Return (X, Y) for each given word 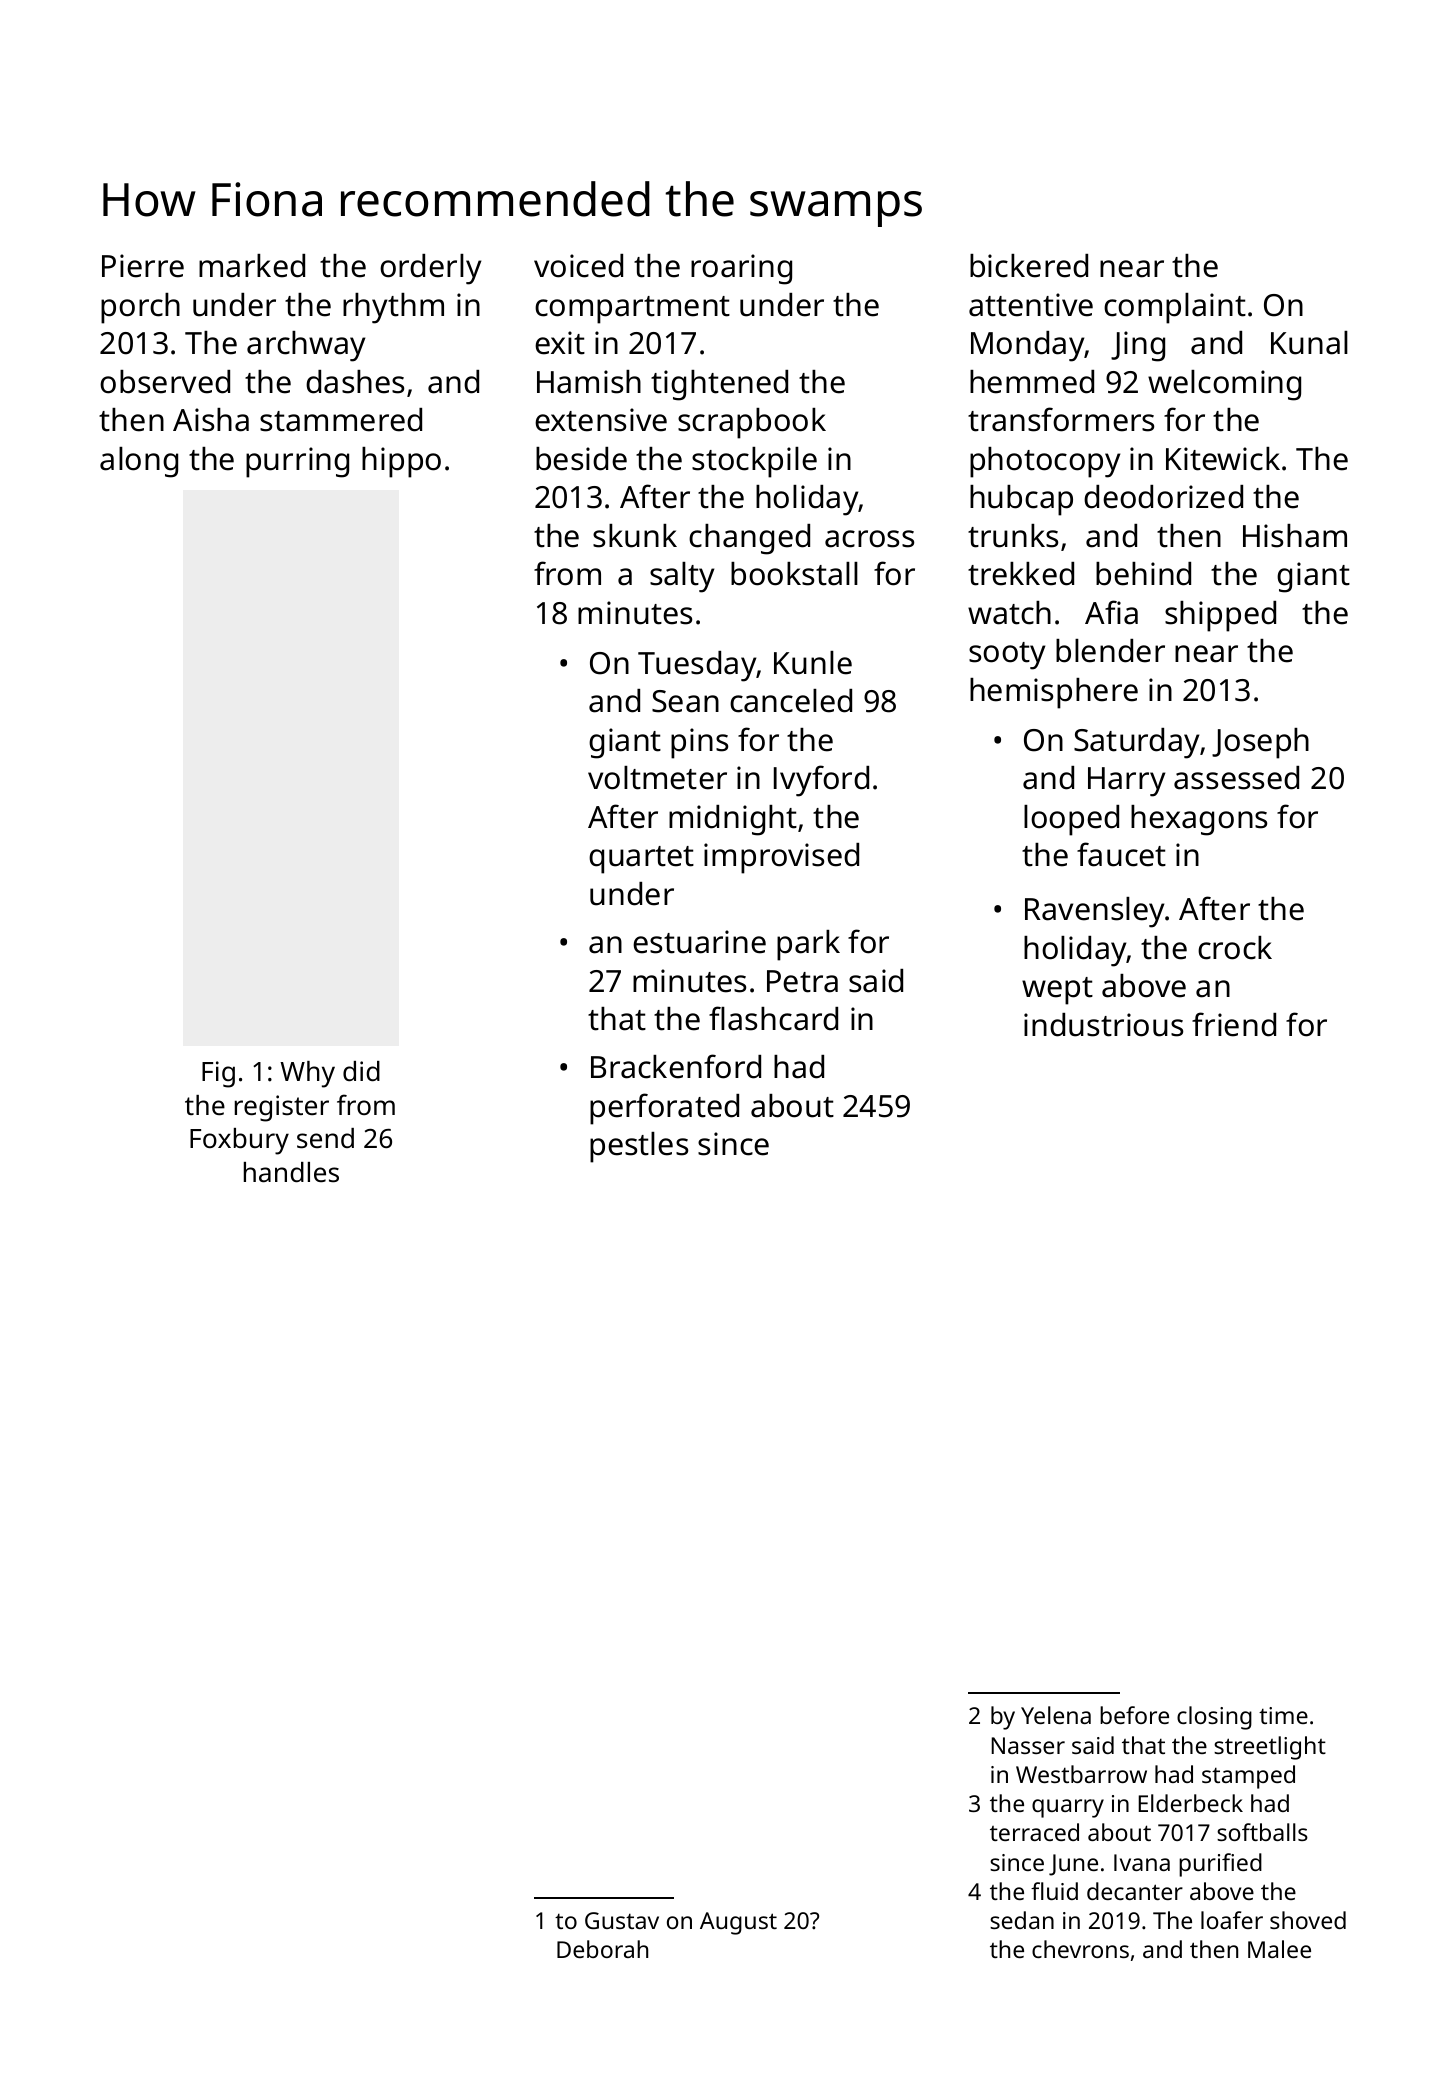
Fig (218, 1074)
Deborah (602, 1949)
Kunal (1309, 343)
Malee (1279, 1949)
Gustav (622, 1920)
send (325, 1138)
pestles (639, 1147)
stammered (341, 420)
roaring (741, 269)
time (1283, 1715)
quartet (641, 860)
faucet (1121, 854)
